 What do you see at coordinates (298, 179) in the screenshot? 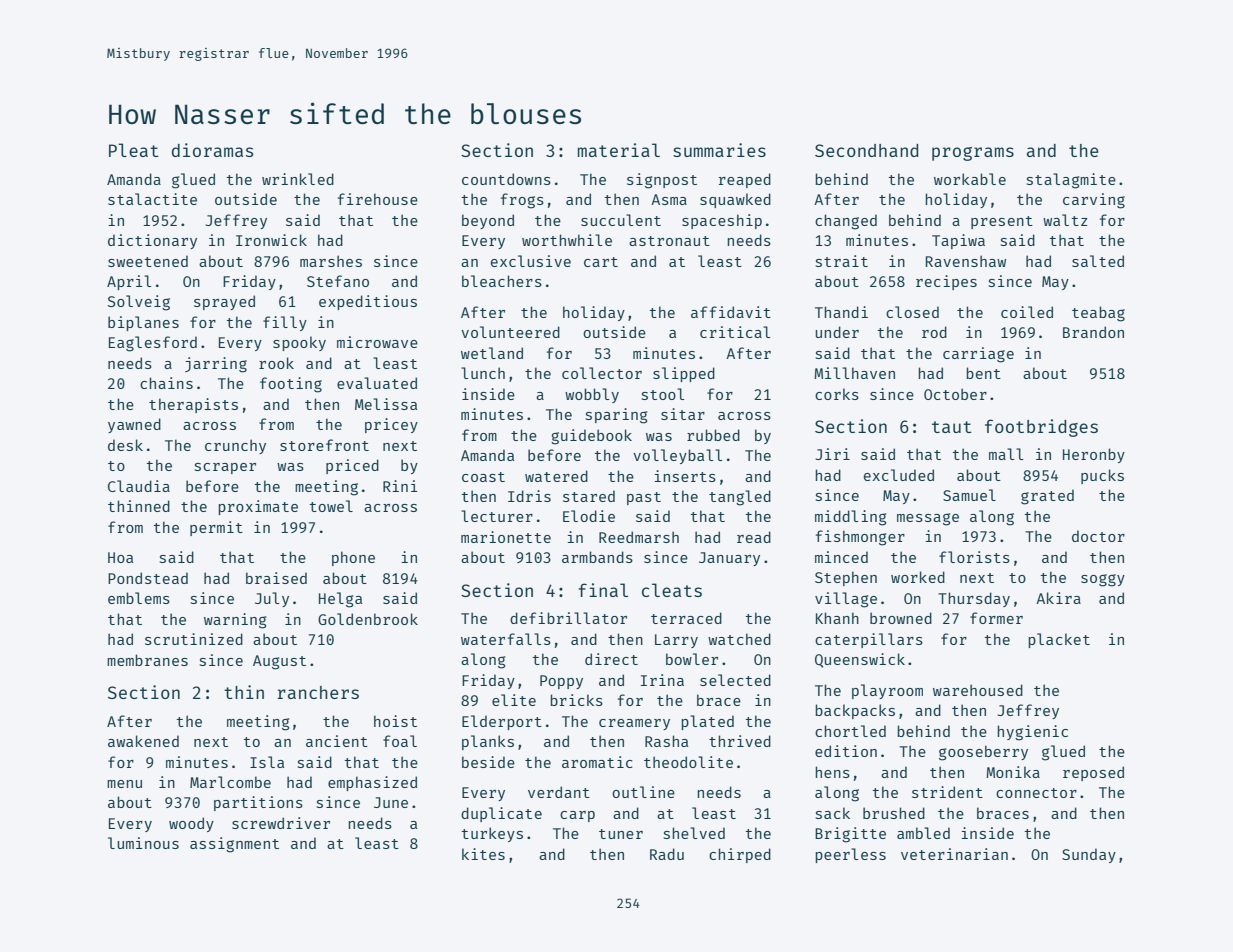
I see `wrinkled` at bounding box center [298, 179].
